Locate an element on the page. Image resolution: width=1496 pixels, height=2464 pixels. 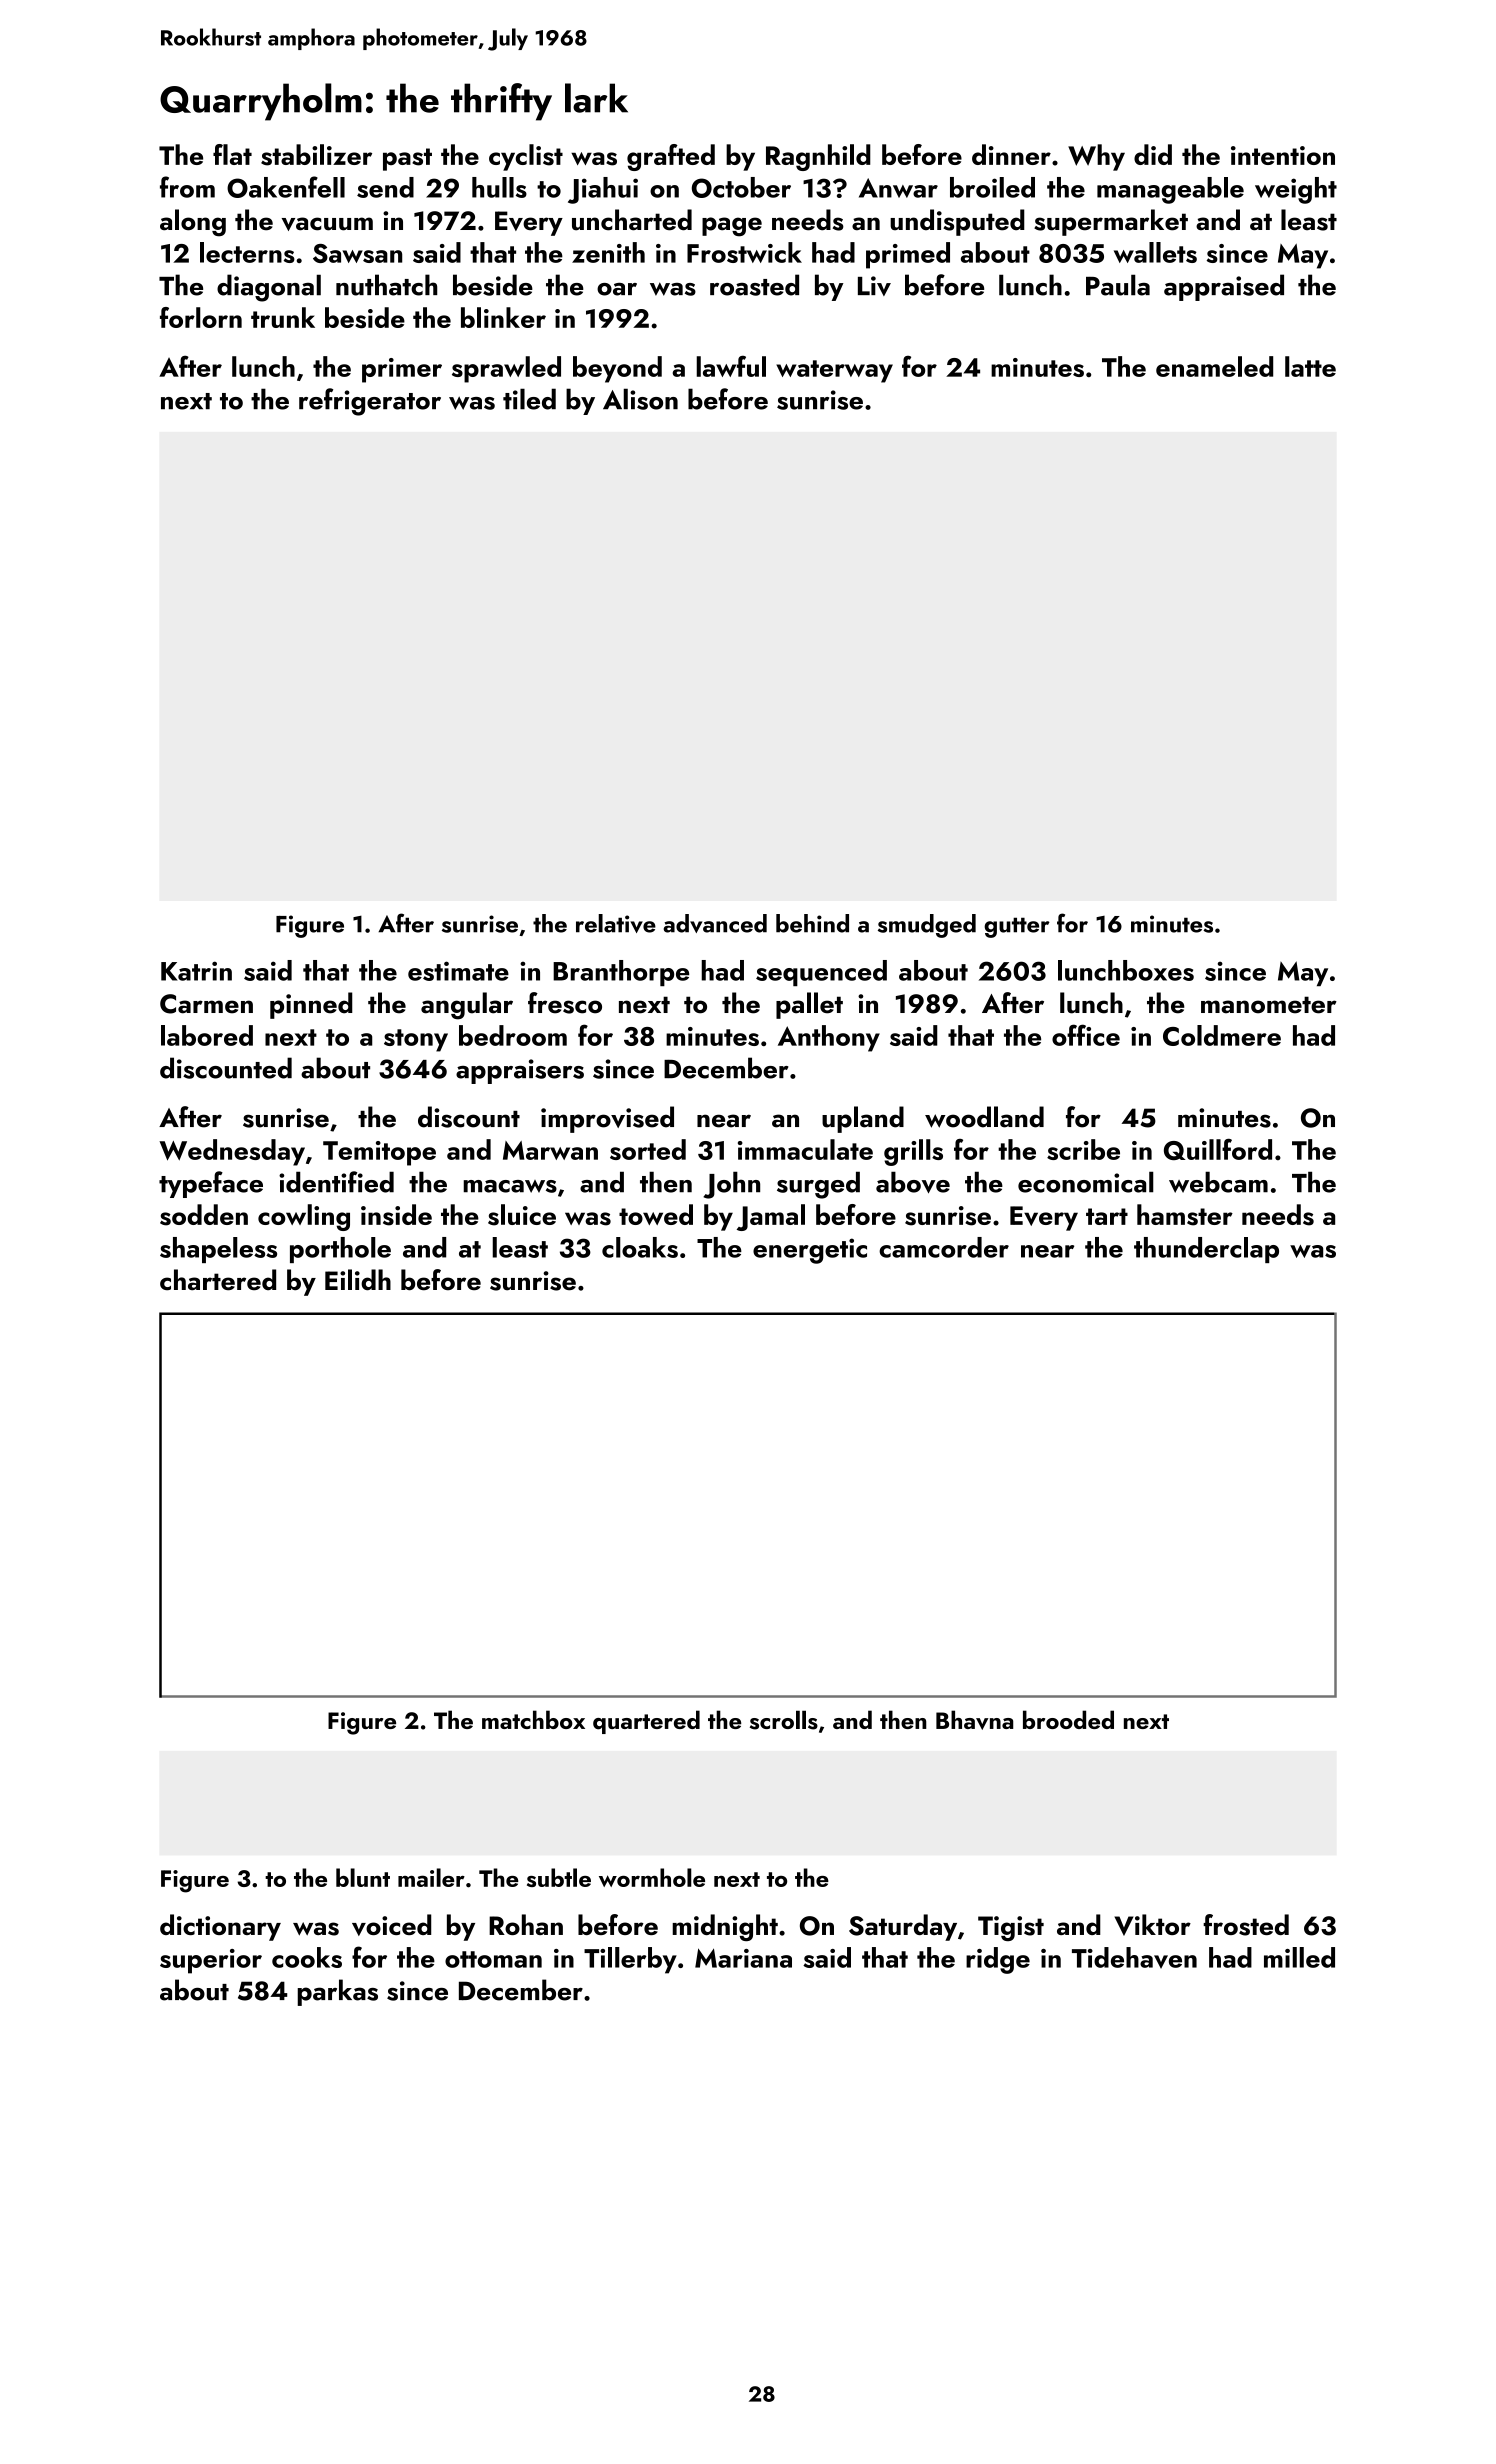
gutter is located at coordinates (1017, 927).
